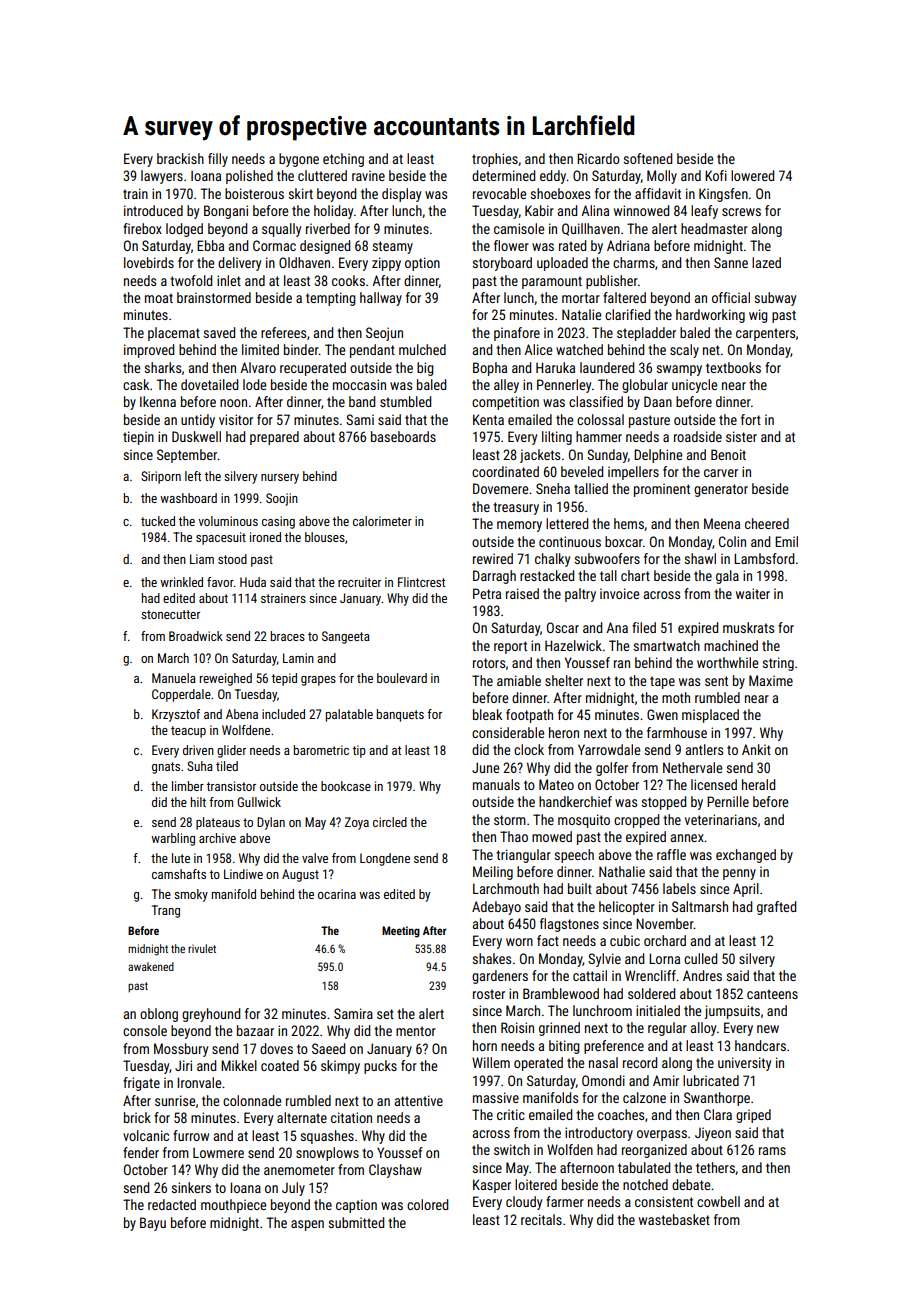 The image size is (924, 1308). Describe the element at coordinates (343, 160) in the screenshot. I see `etching` at that location.
